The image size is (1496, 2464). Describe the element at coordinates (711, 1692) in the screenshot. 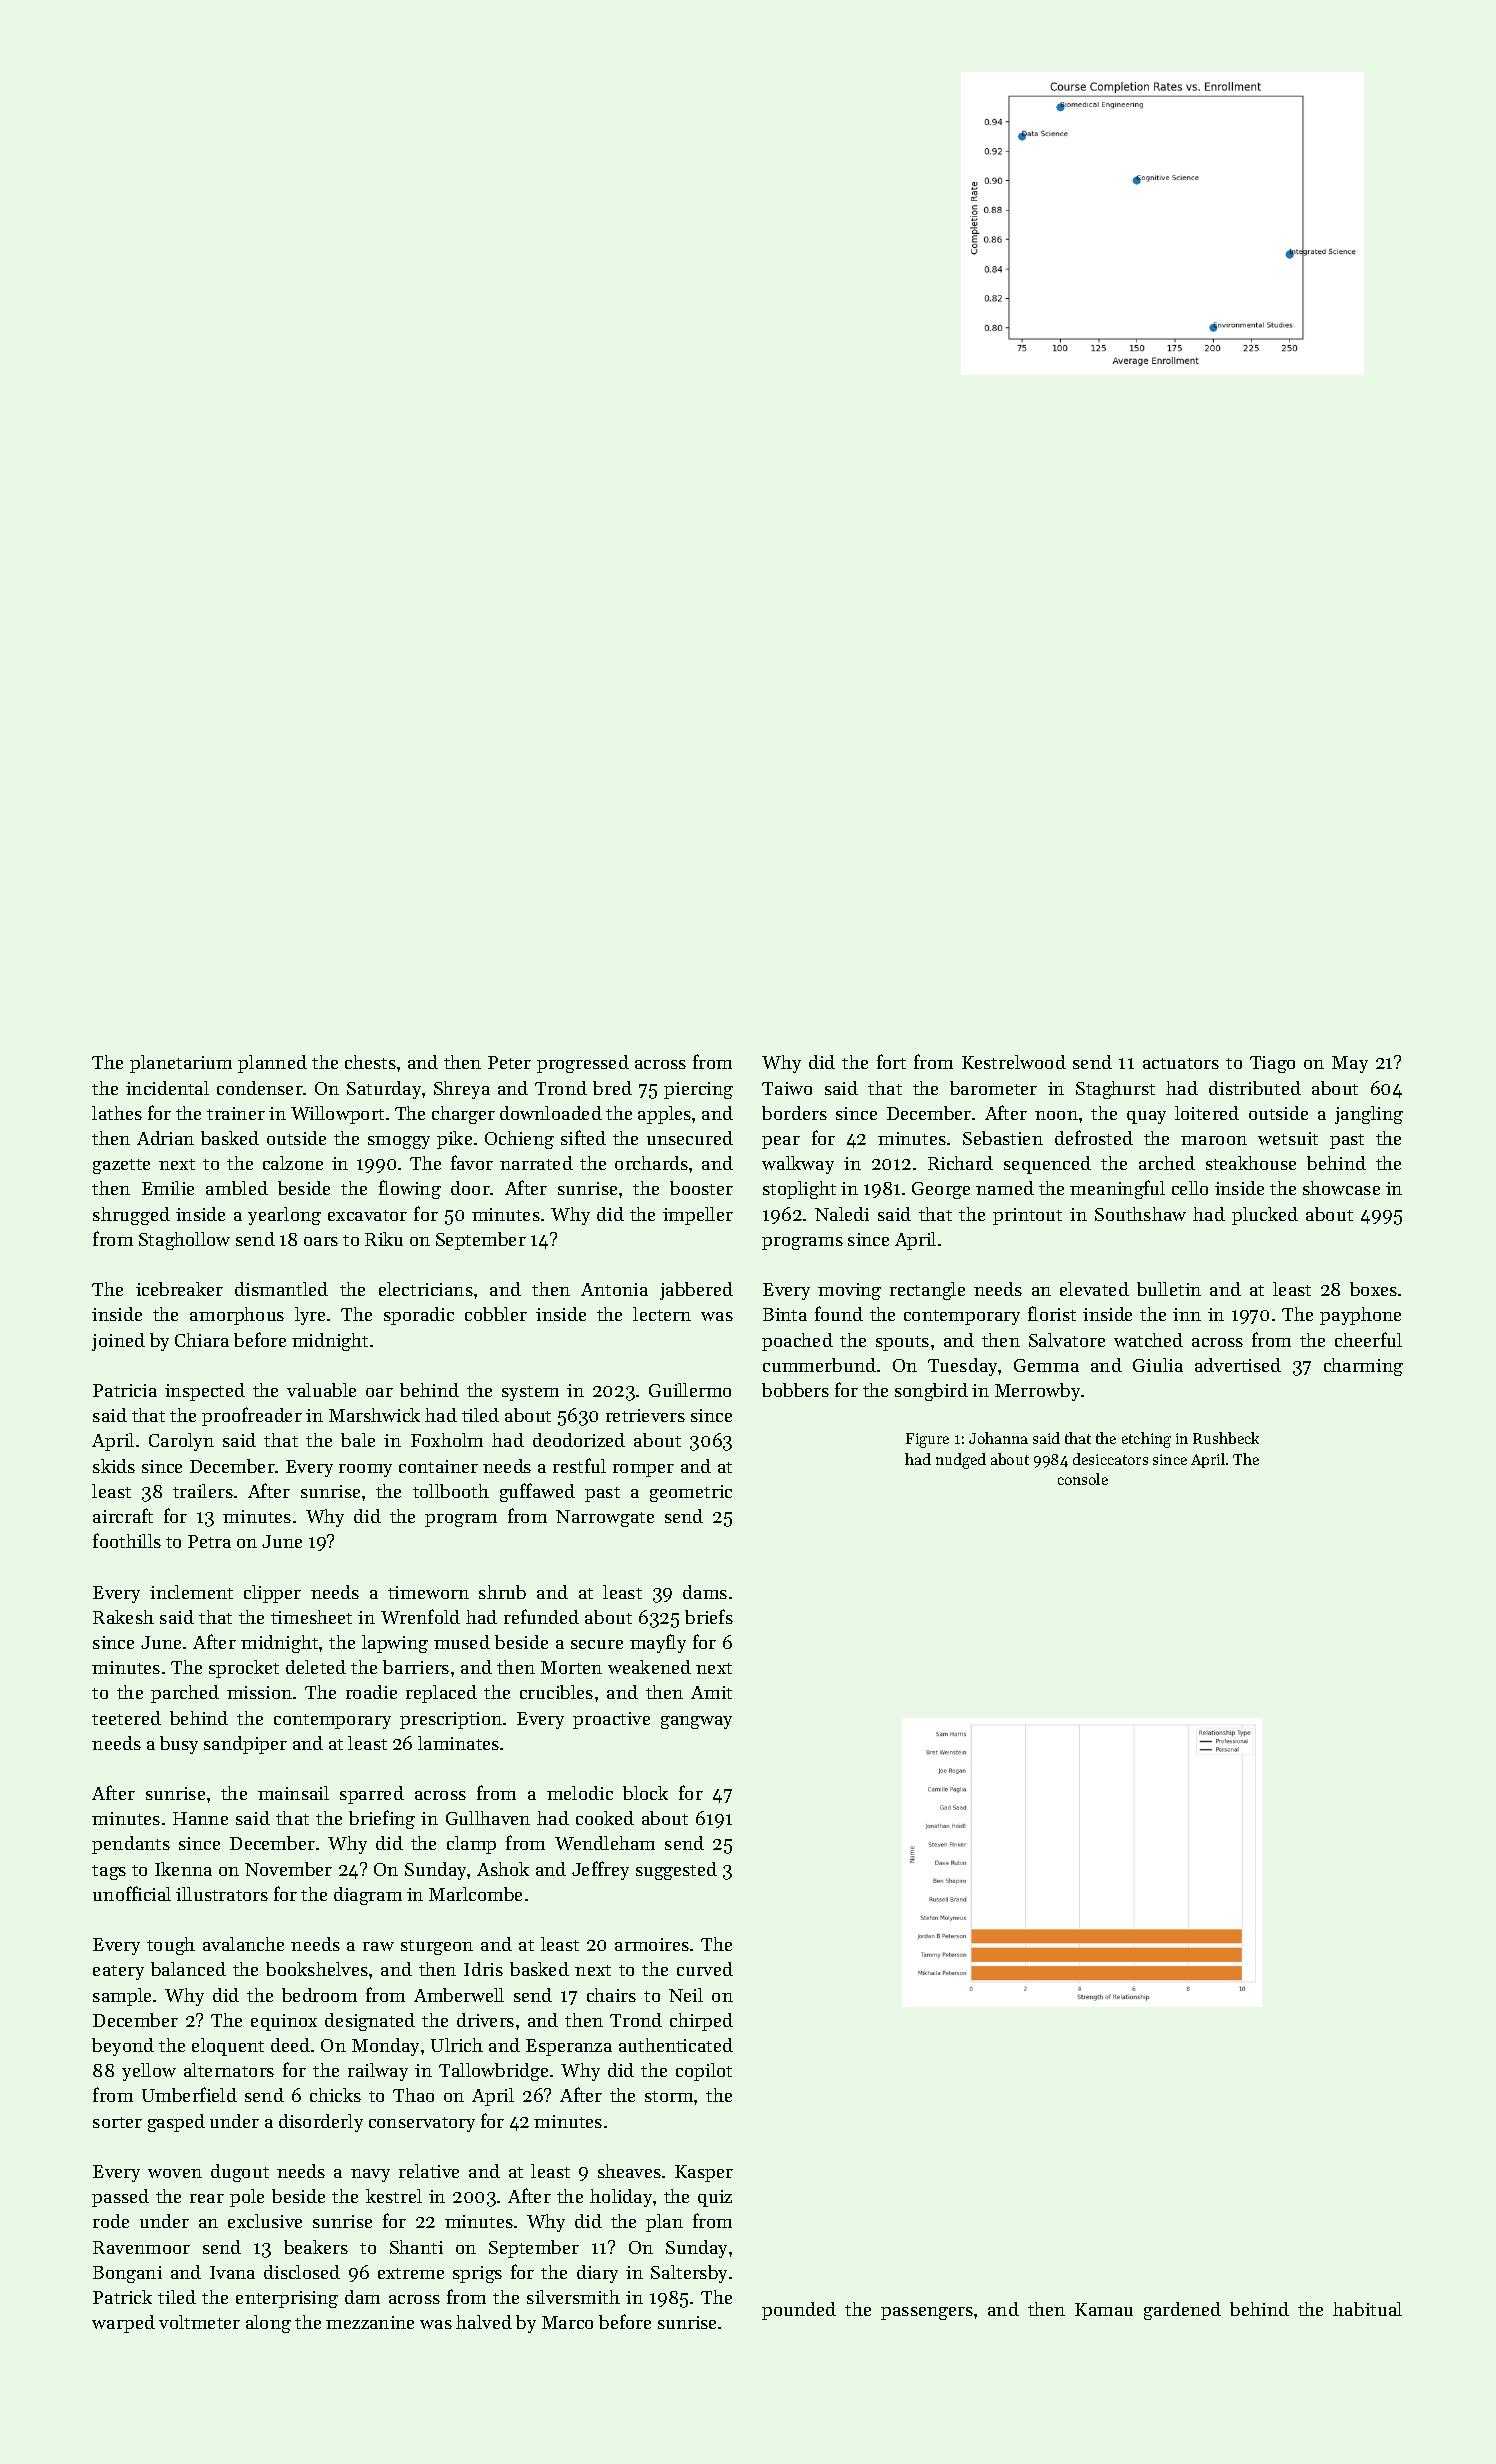

I see `Amit` at that location.
